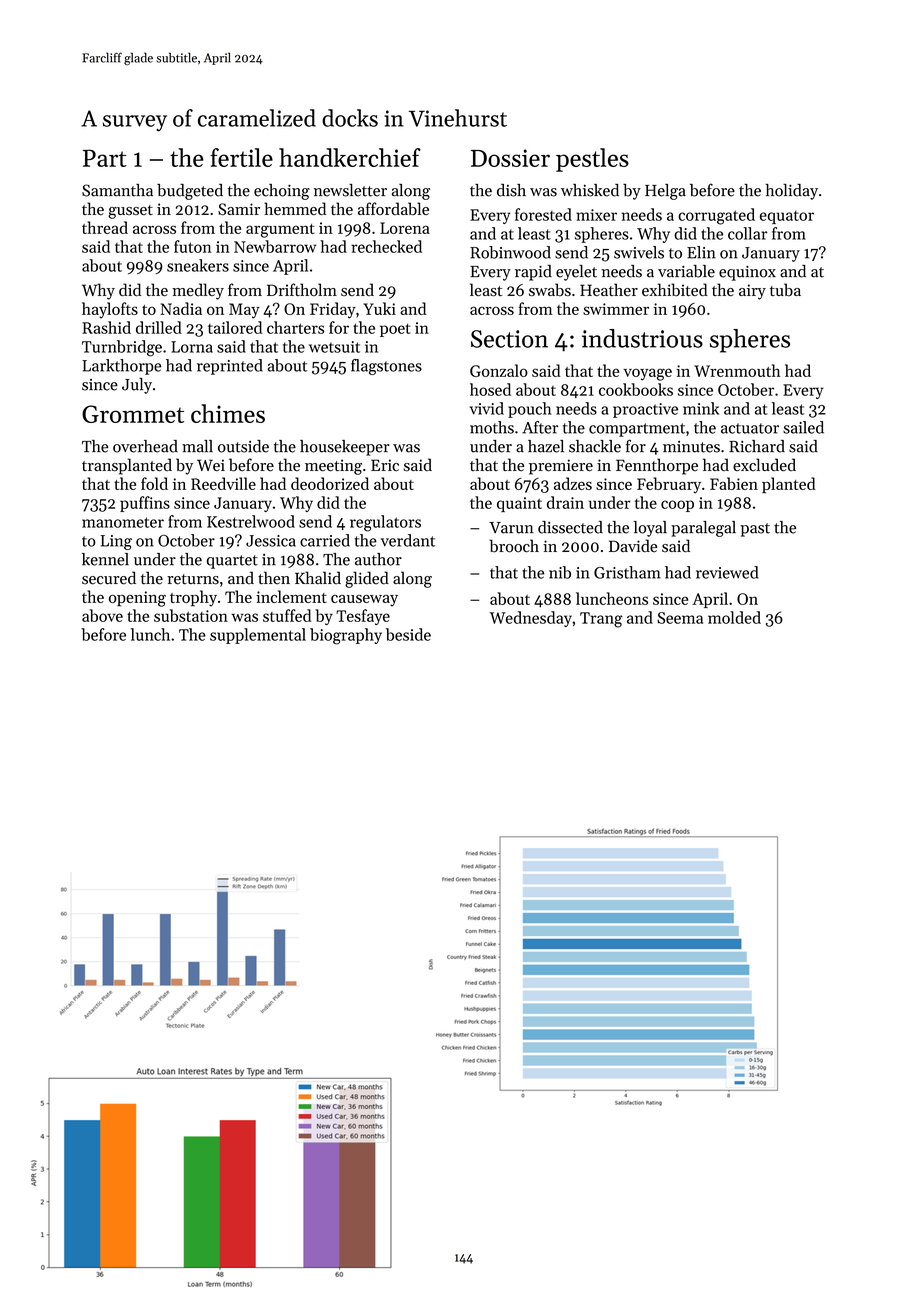 Image resolution: width=908 pixels, height=1316 pixels. I want to click on holiday, so click(791, 192).
